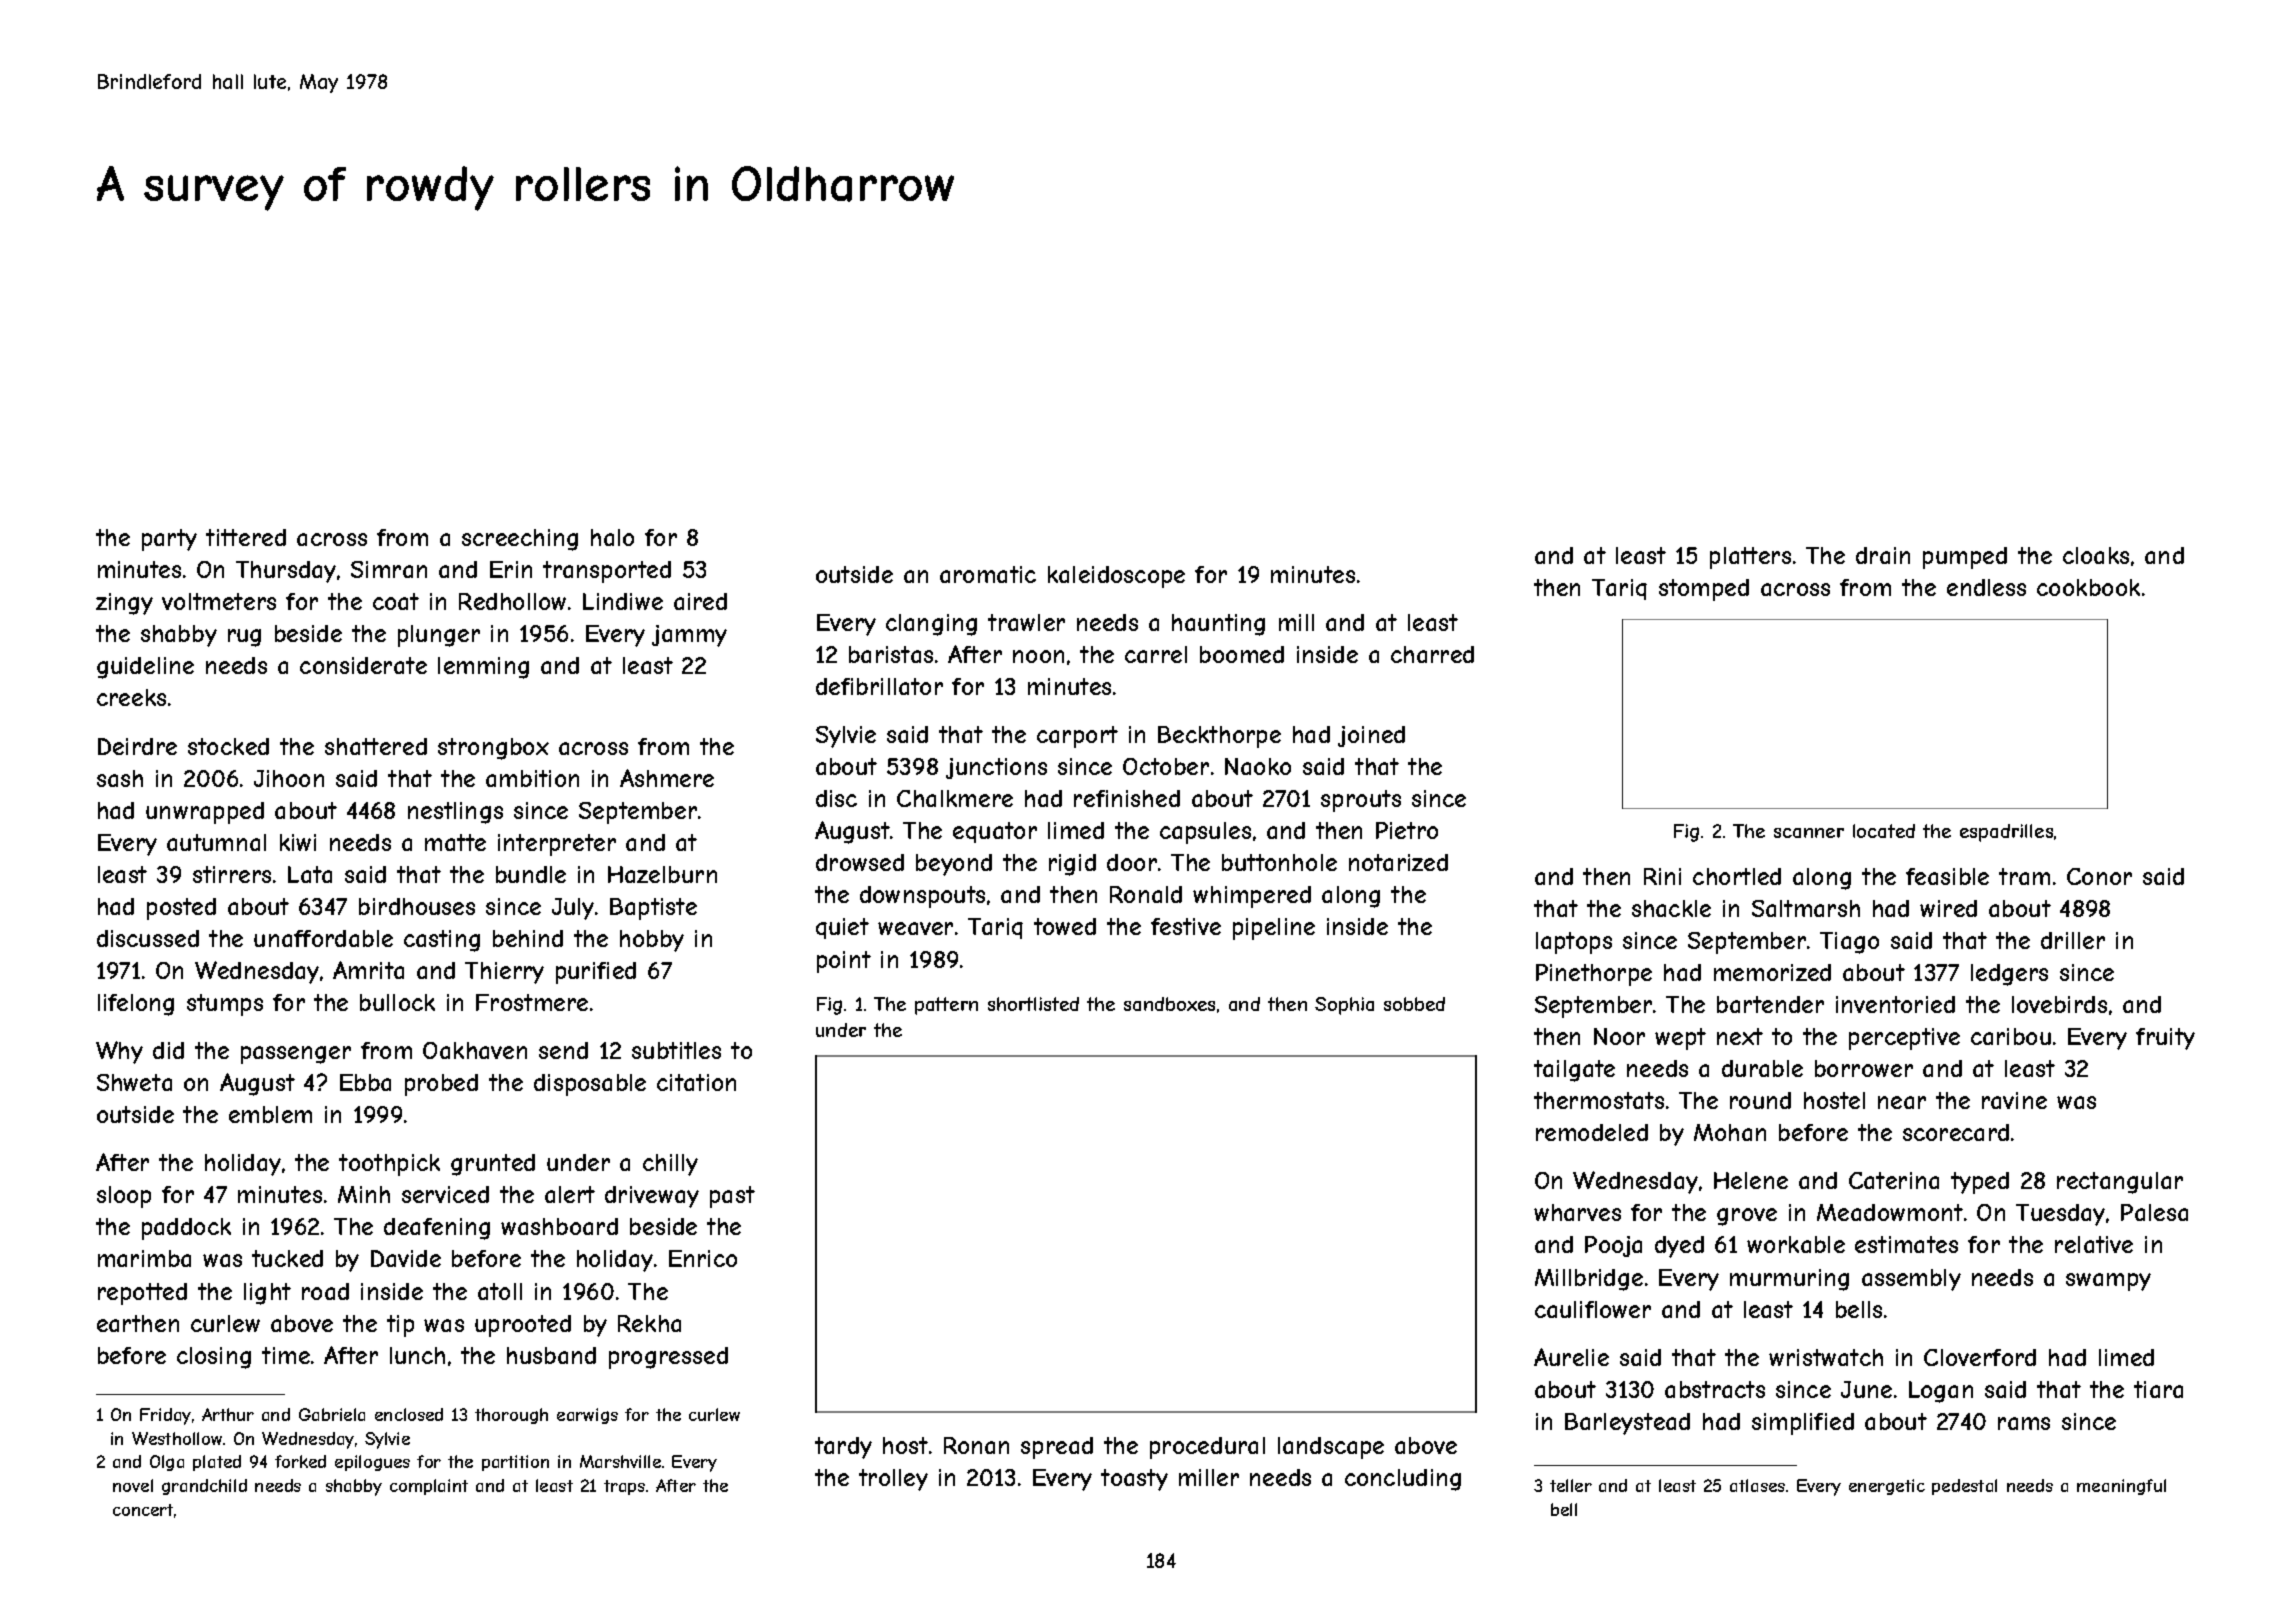  I want to click on boomed, so click(1242, 654).
